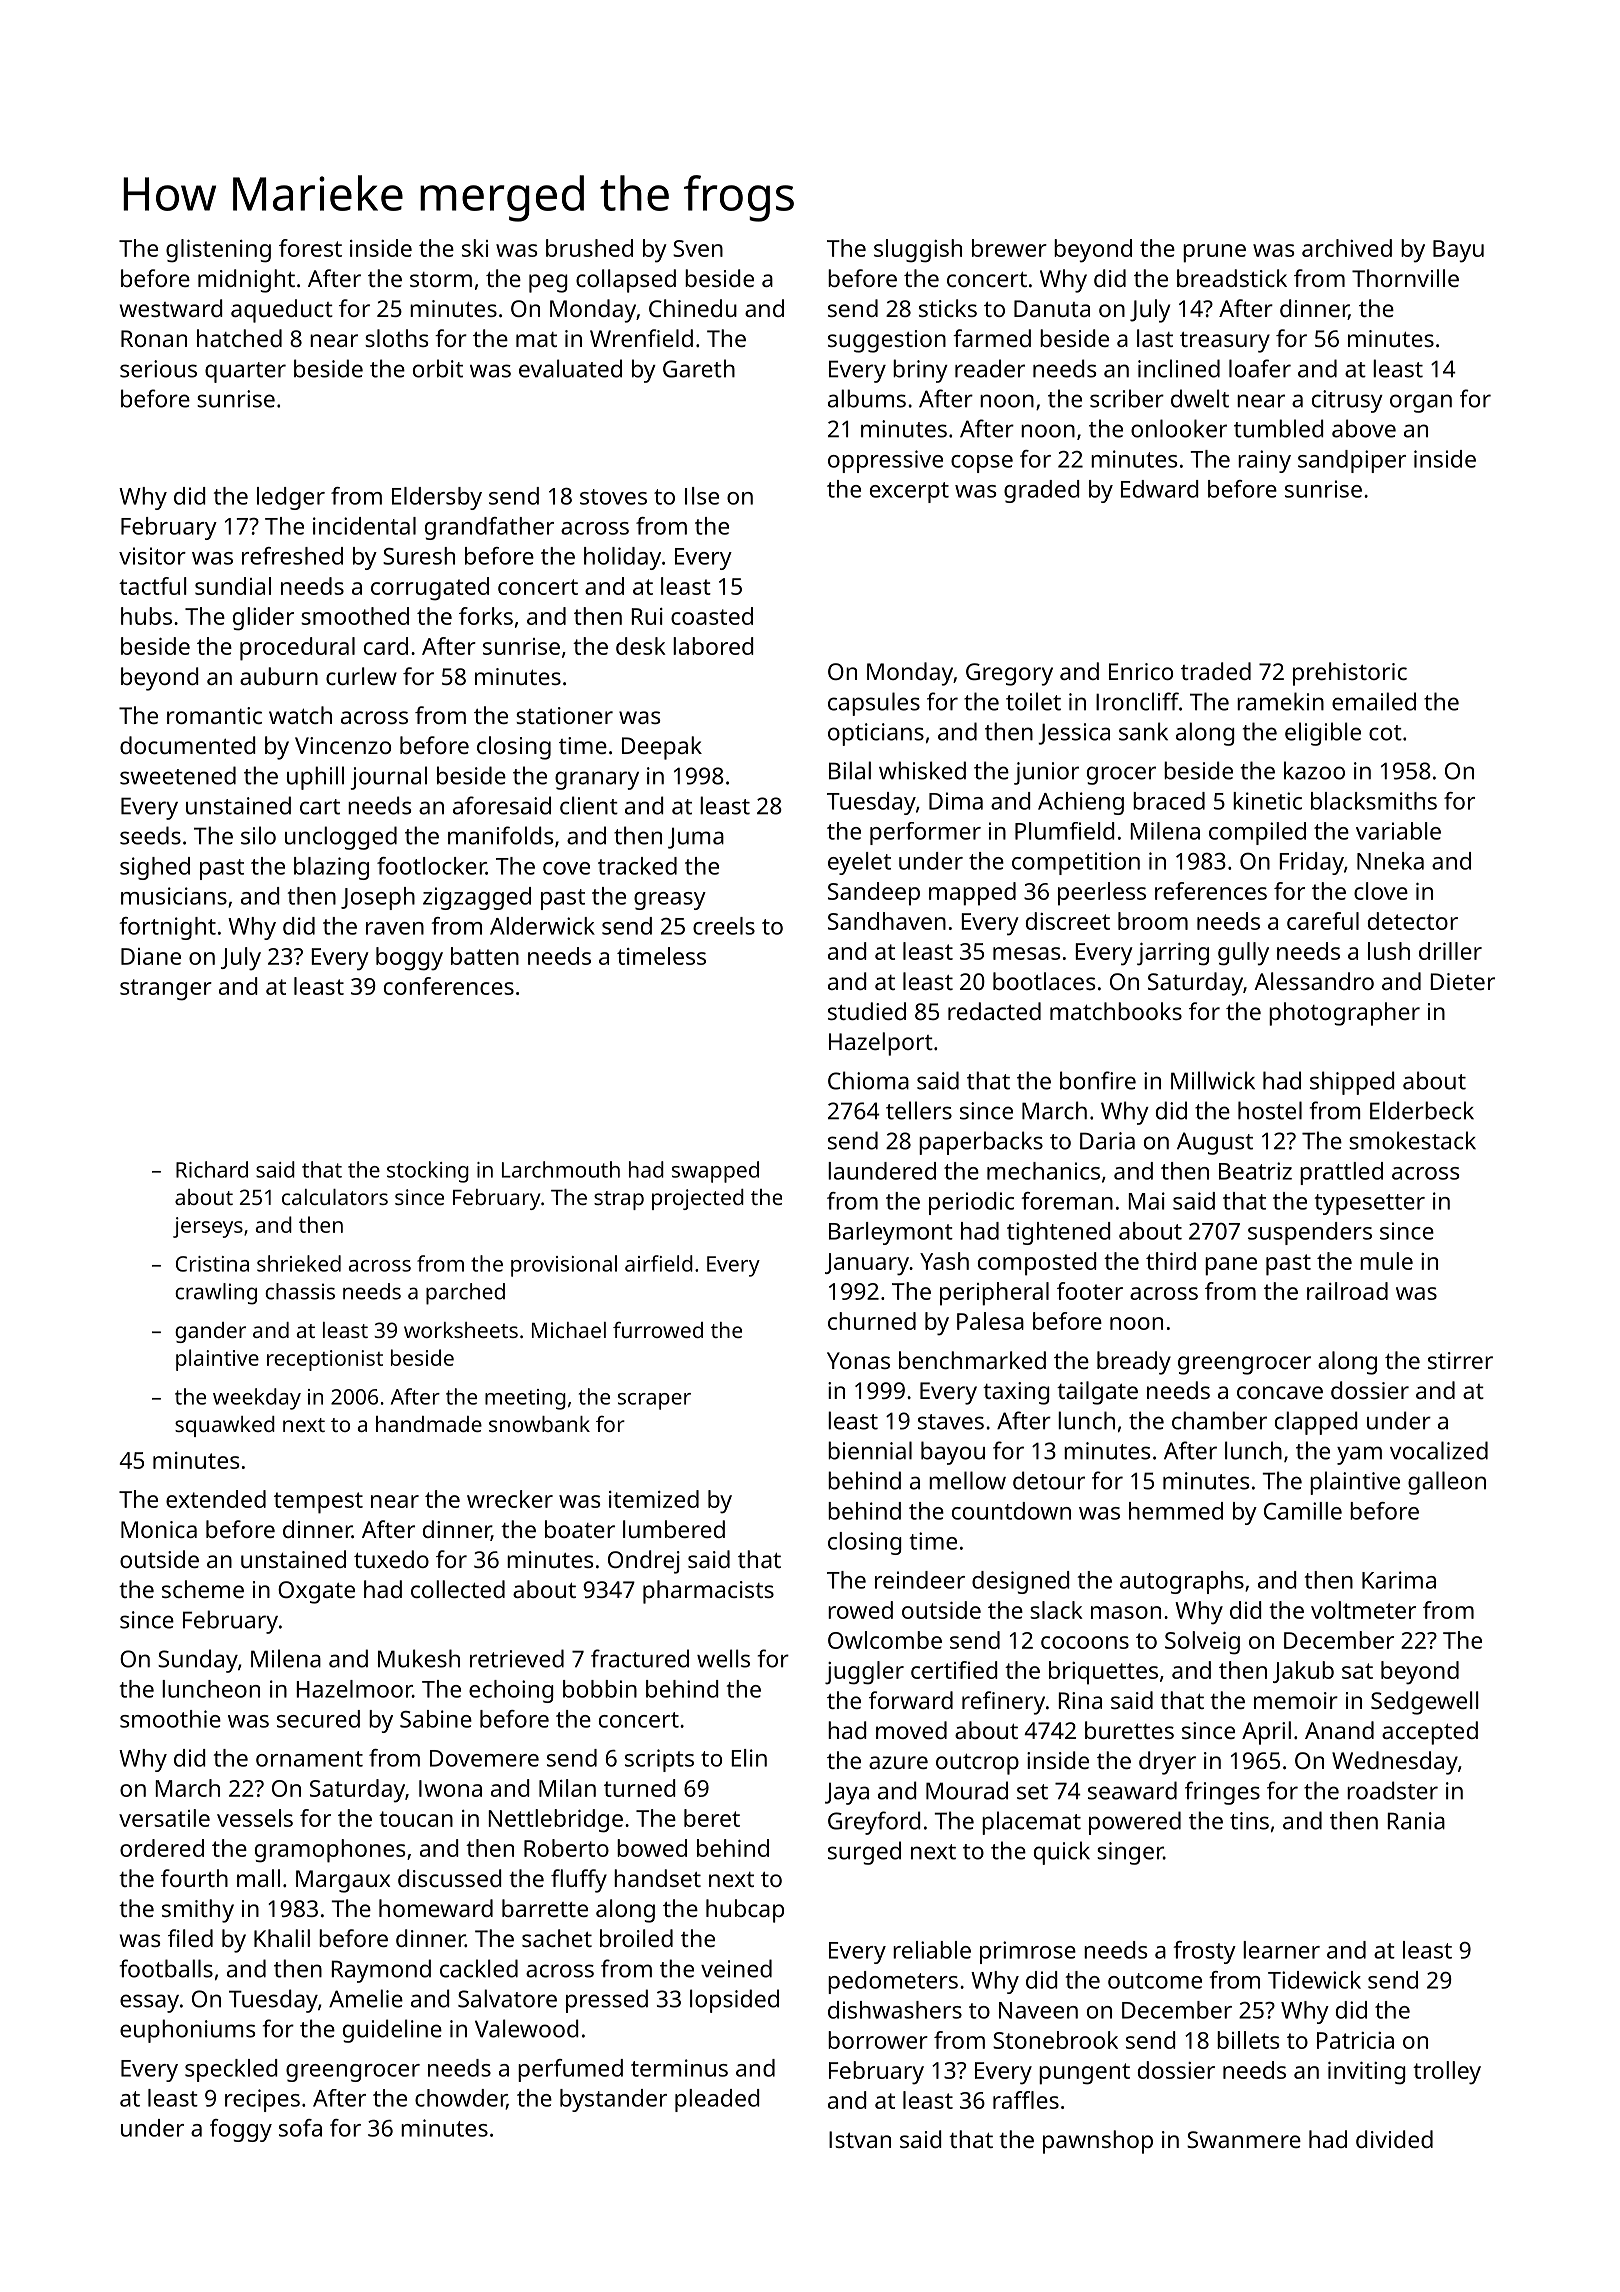 This image has width=1620, height=2292. I want to click on foggy, so click(241, 2130).
